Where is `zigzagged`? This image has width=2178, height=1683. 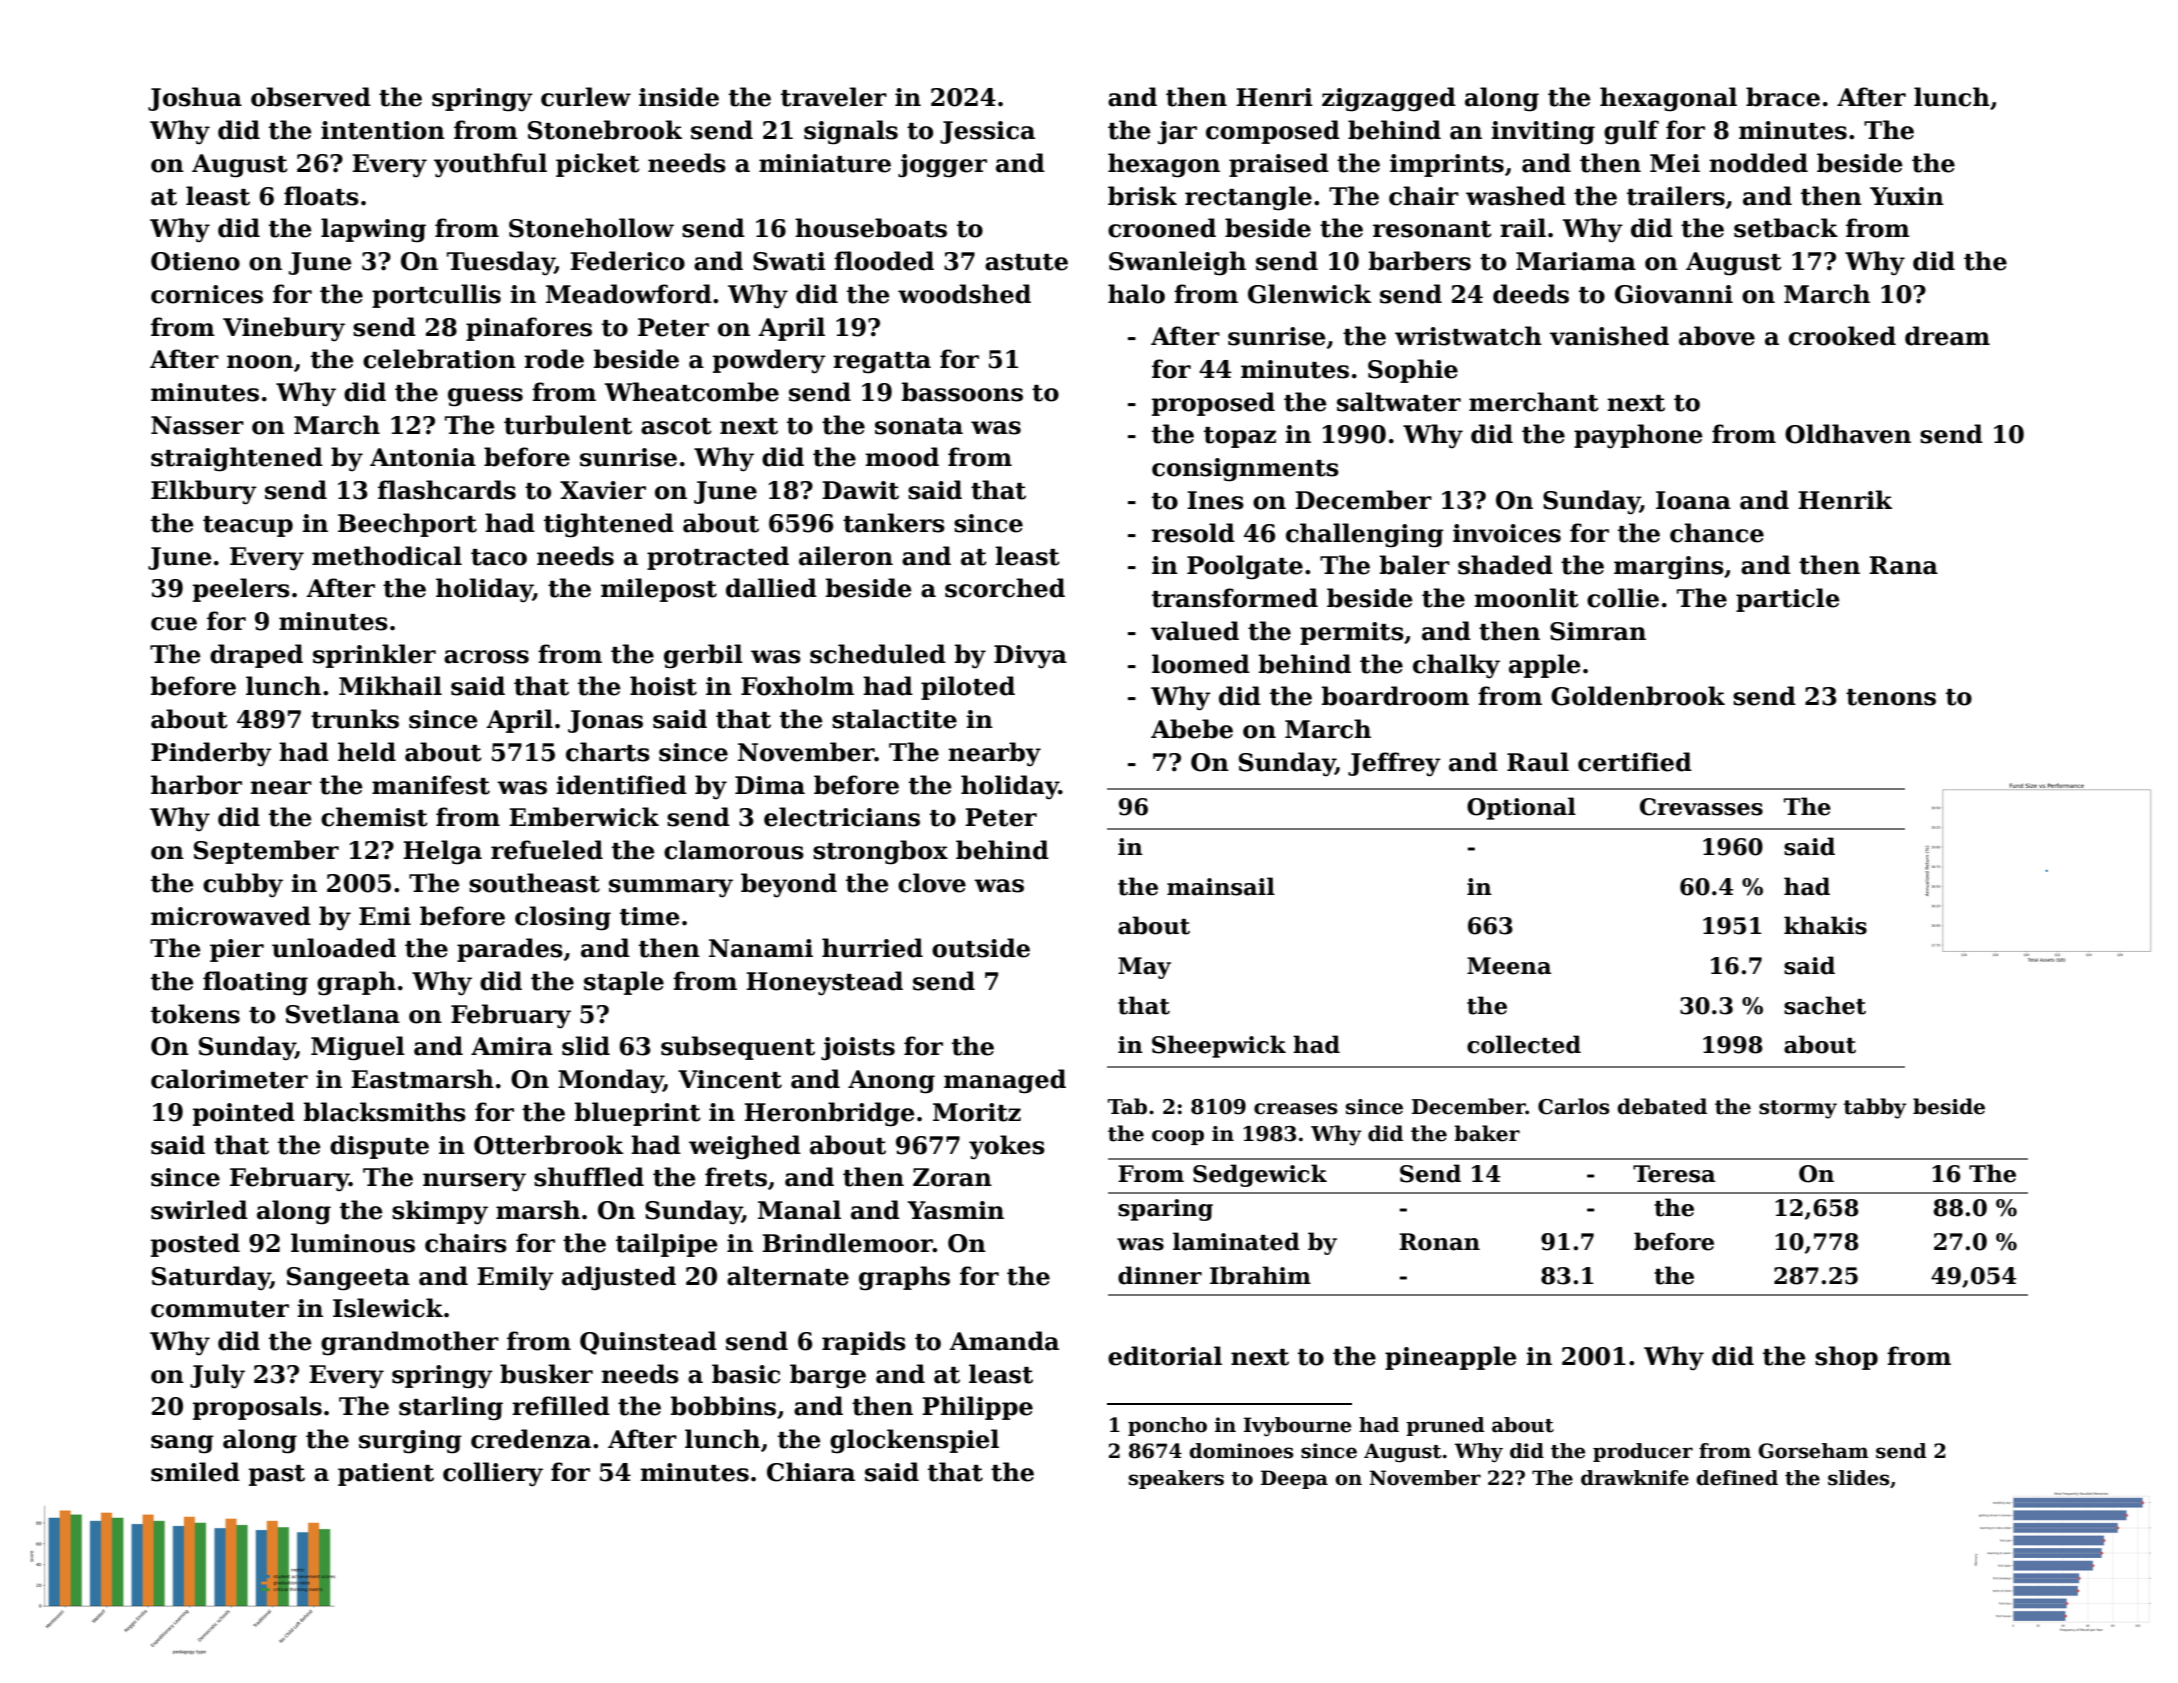
zigzagged is located at coordinates (1389, 99).
